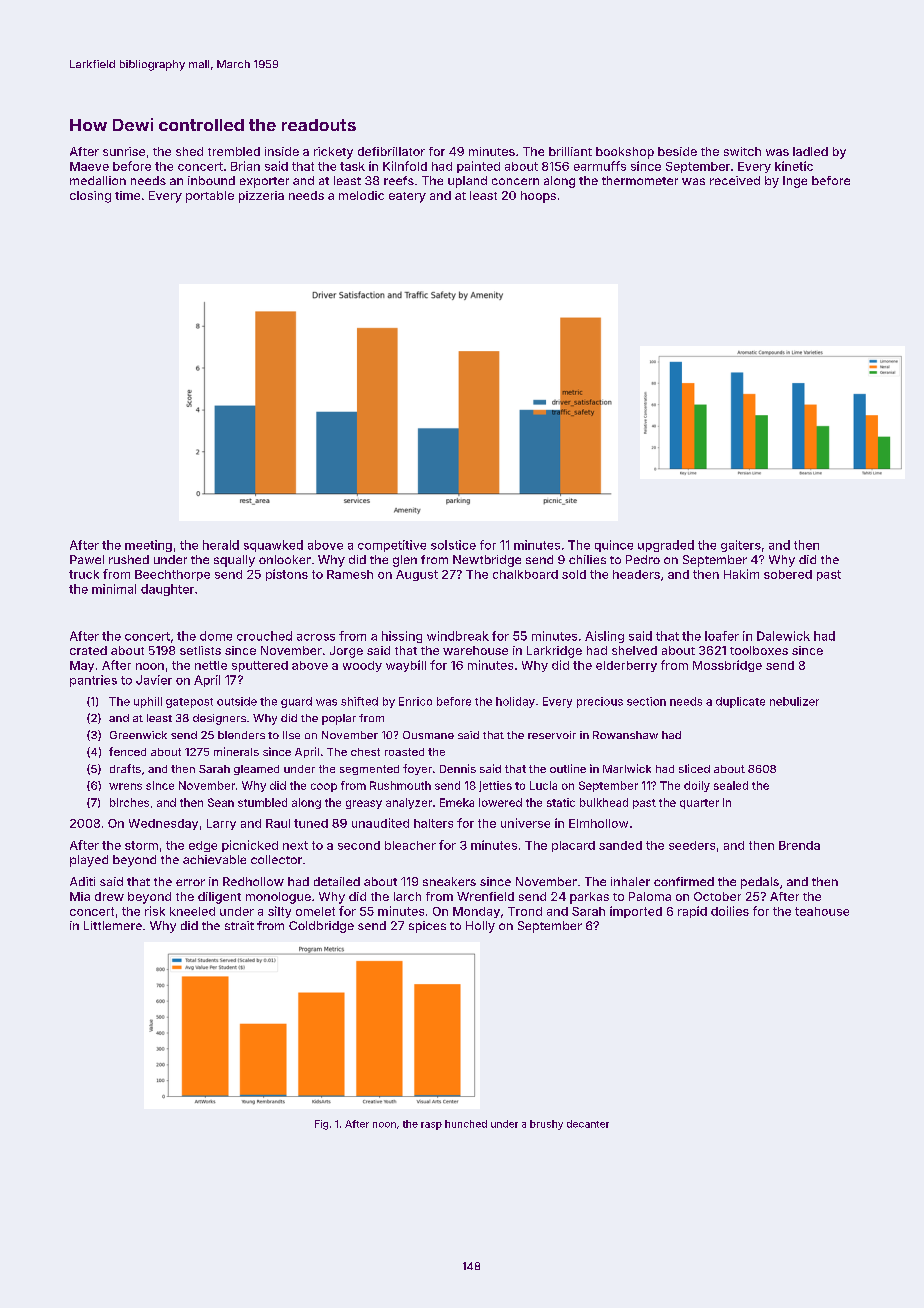 The height and width of the document is (1308, 924). Describe the element at coordinates (93, 681) in the document. I see `pantries` at that location.
